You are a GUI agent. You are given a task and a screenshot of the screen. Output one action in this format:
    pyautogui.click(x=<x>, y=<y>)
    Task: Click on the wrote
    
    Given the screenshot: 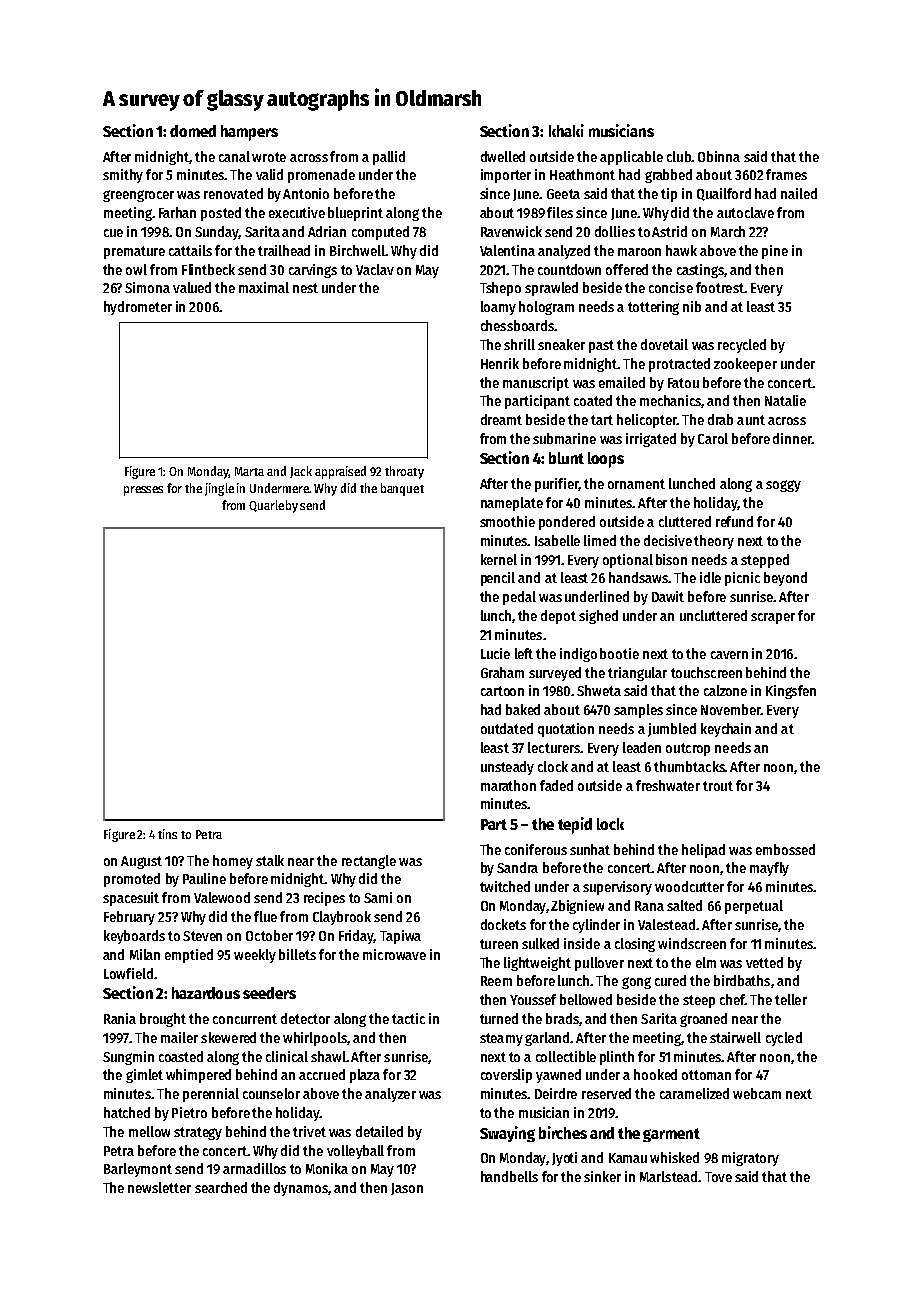 What is the action you would take?
    pyautogui.click(x=269, y=157)
